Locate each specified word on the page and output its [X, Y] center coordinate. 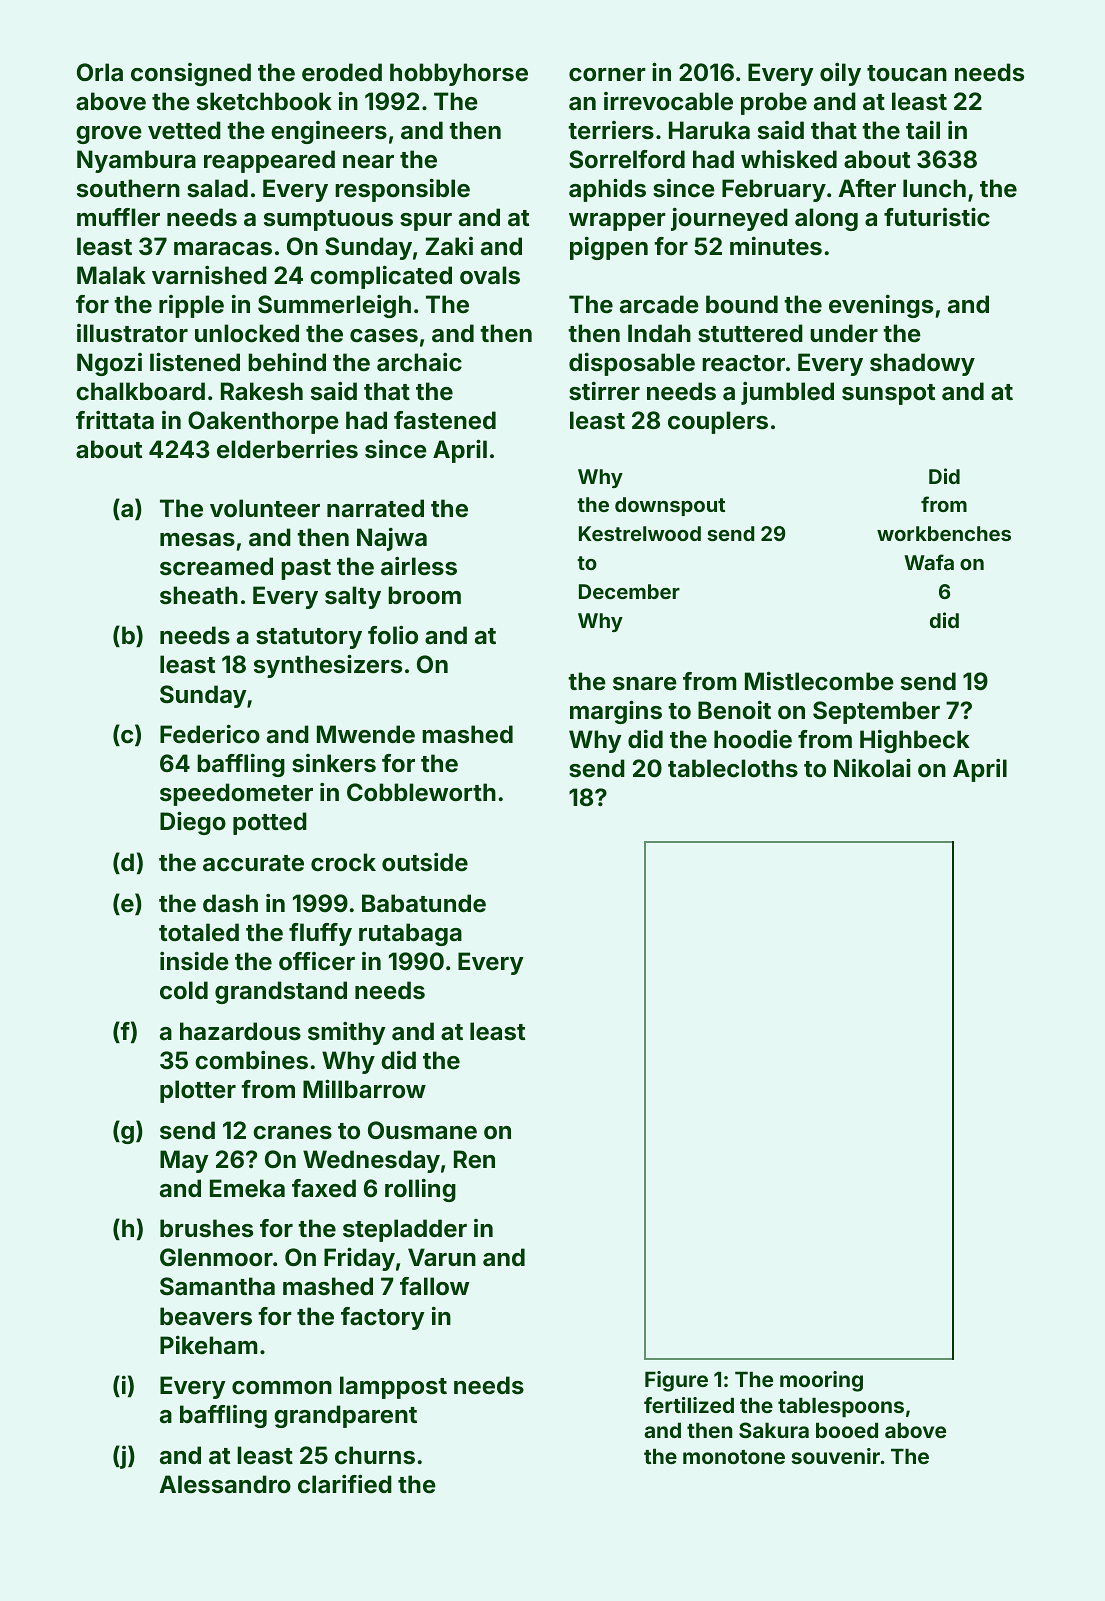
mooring [821, 1381]
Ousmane [422, 1130]
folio [393, 635]
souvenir [835, 1456]
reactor [743, 363]
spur [426, 222]
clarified [345, 1484]
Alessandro [225, 1484]
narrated [375, 508]
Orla [100, 72]
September [876, 712]
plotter [198, 1091]
